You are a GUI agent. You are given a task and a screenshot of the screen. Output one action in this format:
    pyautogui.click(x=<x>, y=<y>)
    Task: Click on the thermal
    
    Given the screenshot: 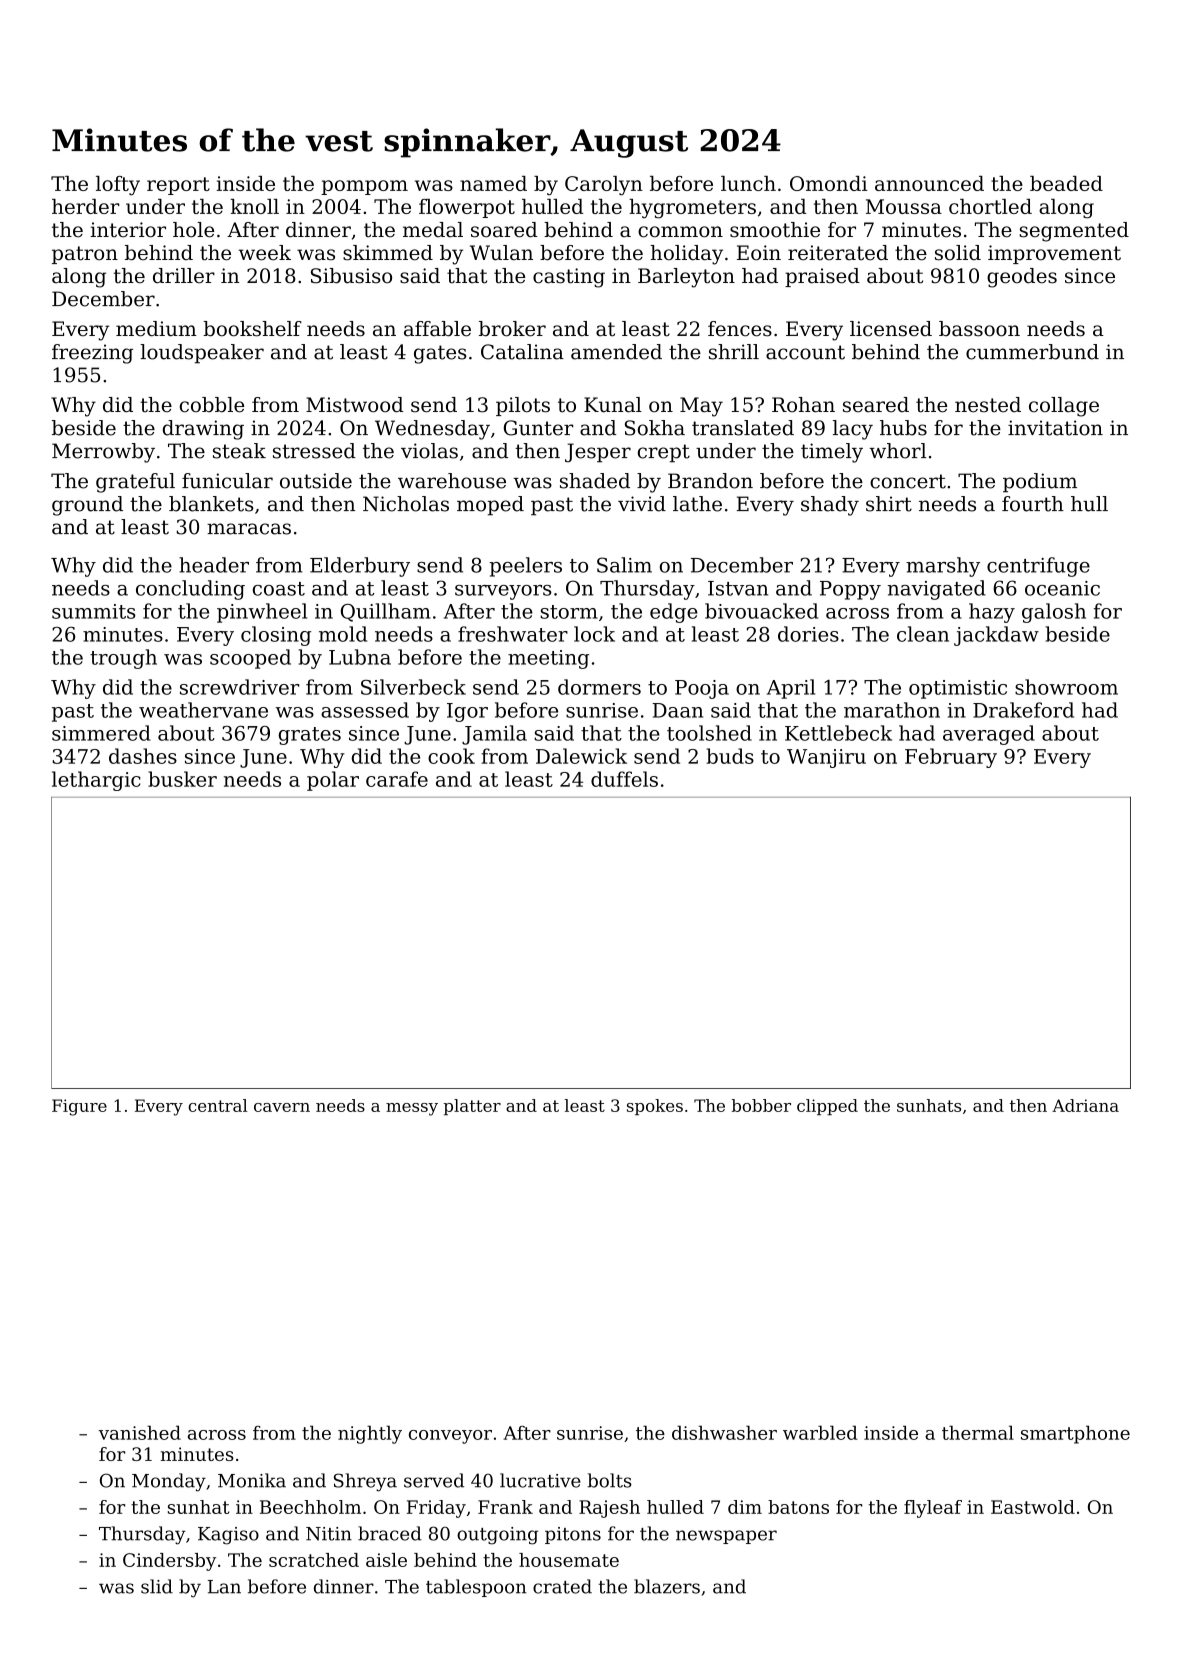 What is the action you would take?
    pyautogui.click(x=978, y=1432)
